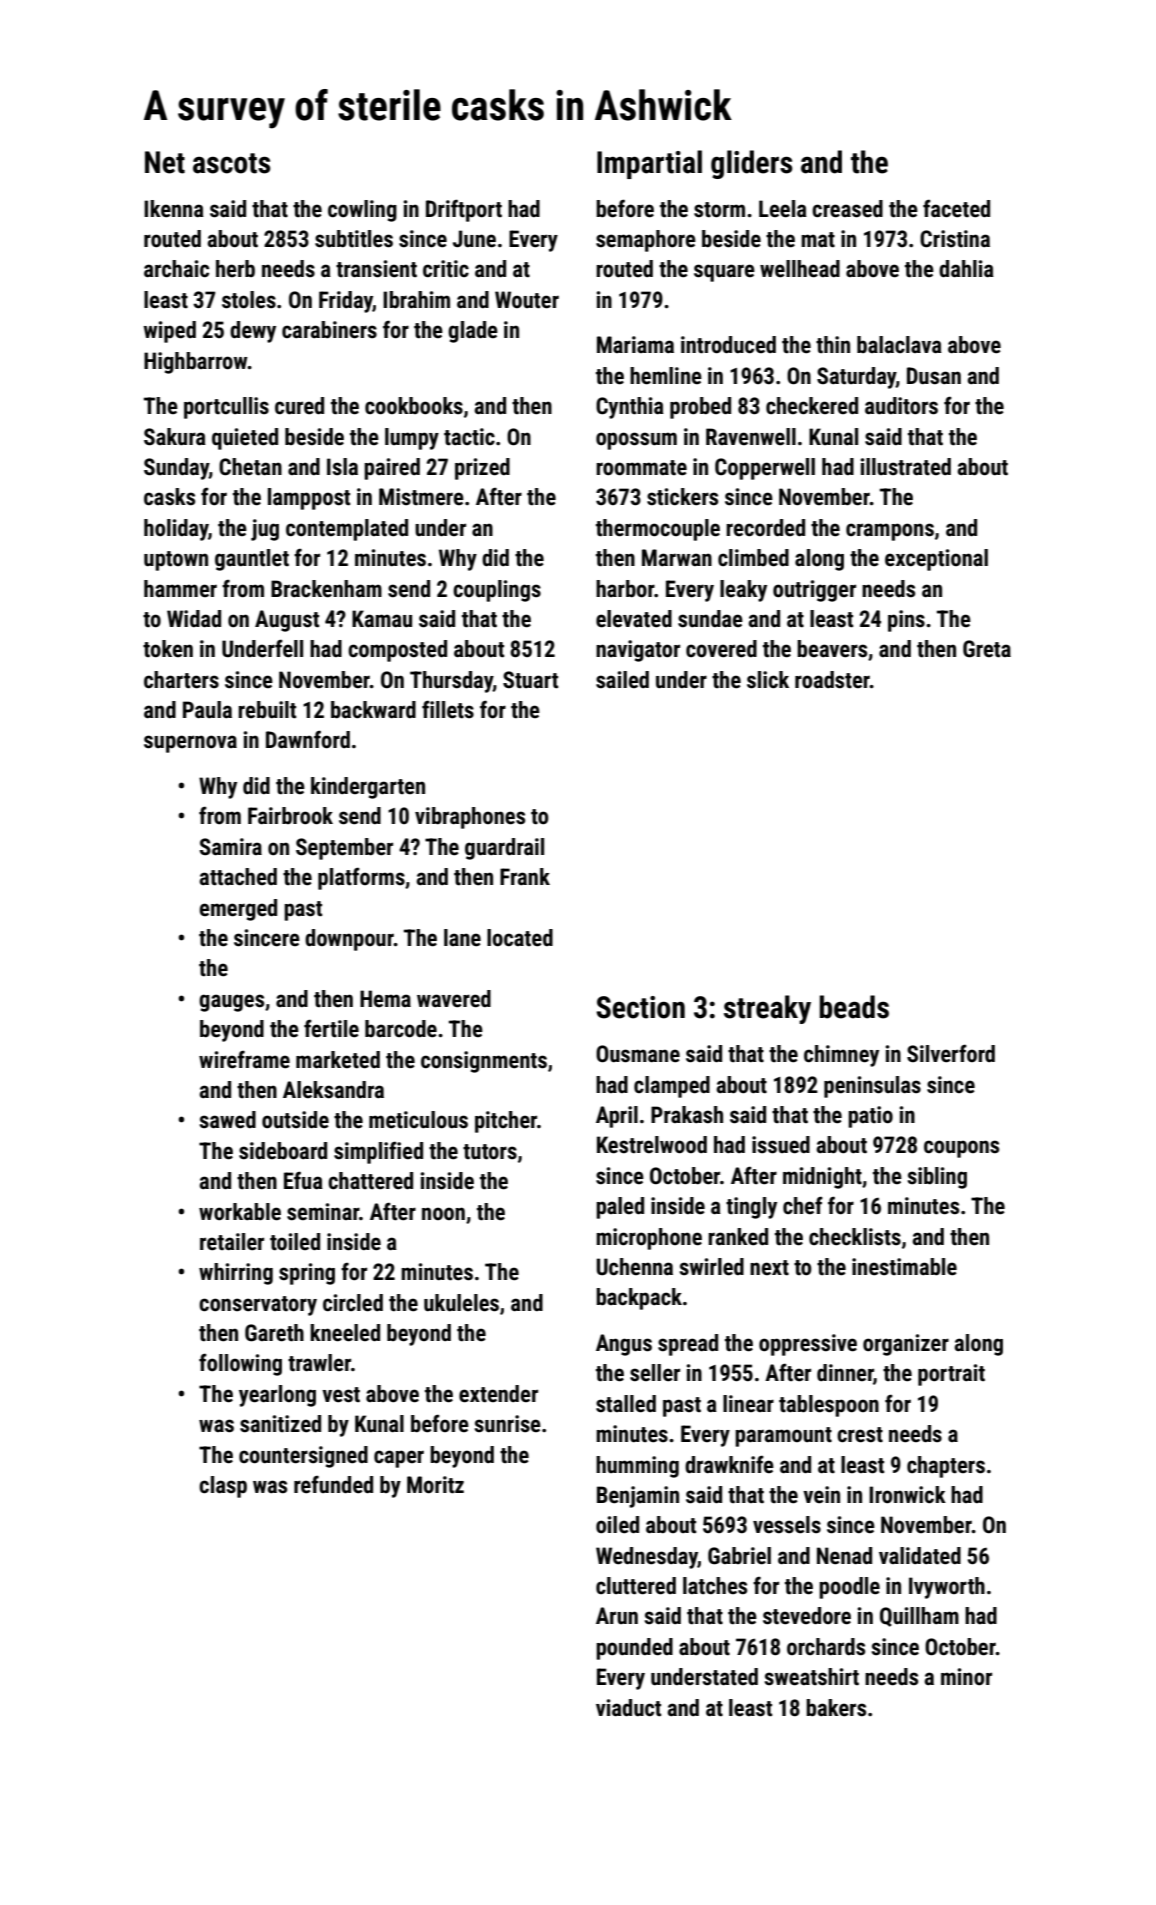 This document has height=1905, width=1156. I want to click on viaduct, so click(628, 1708).
